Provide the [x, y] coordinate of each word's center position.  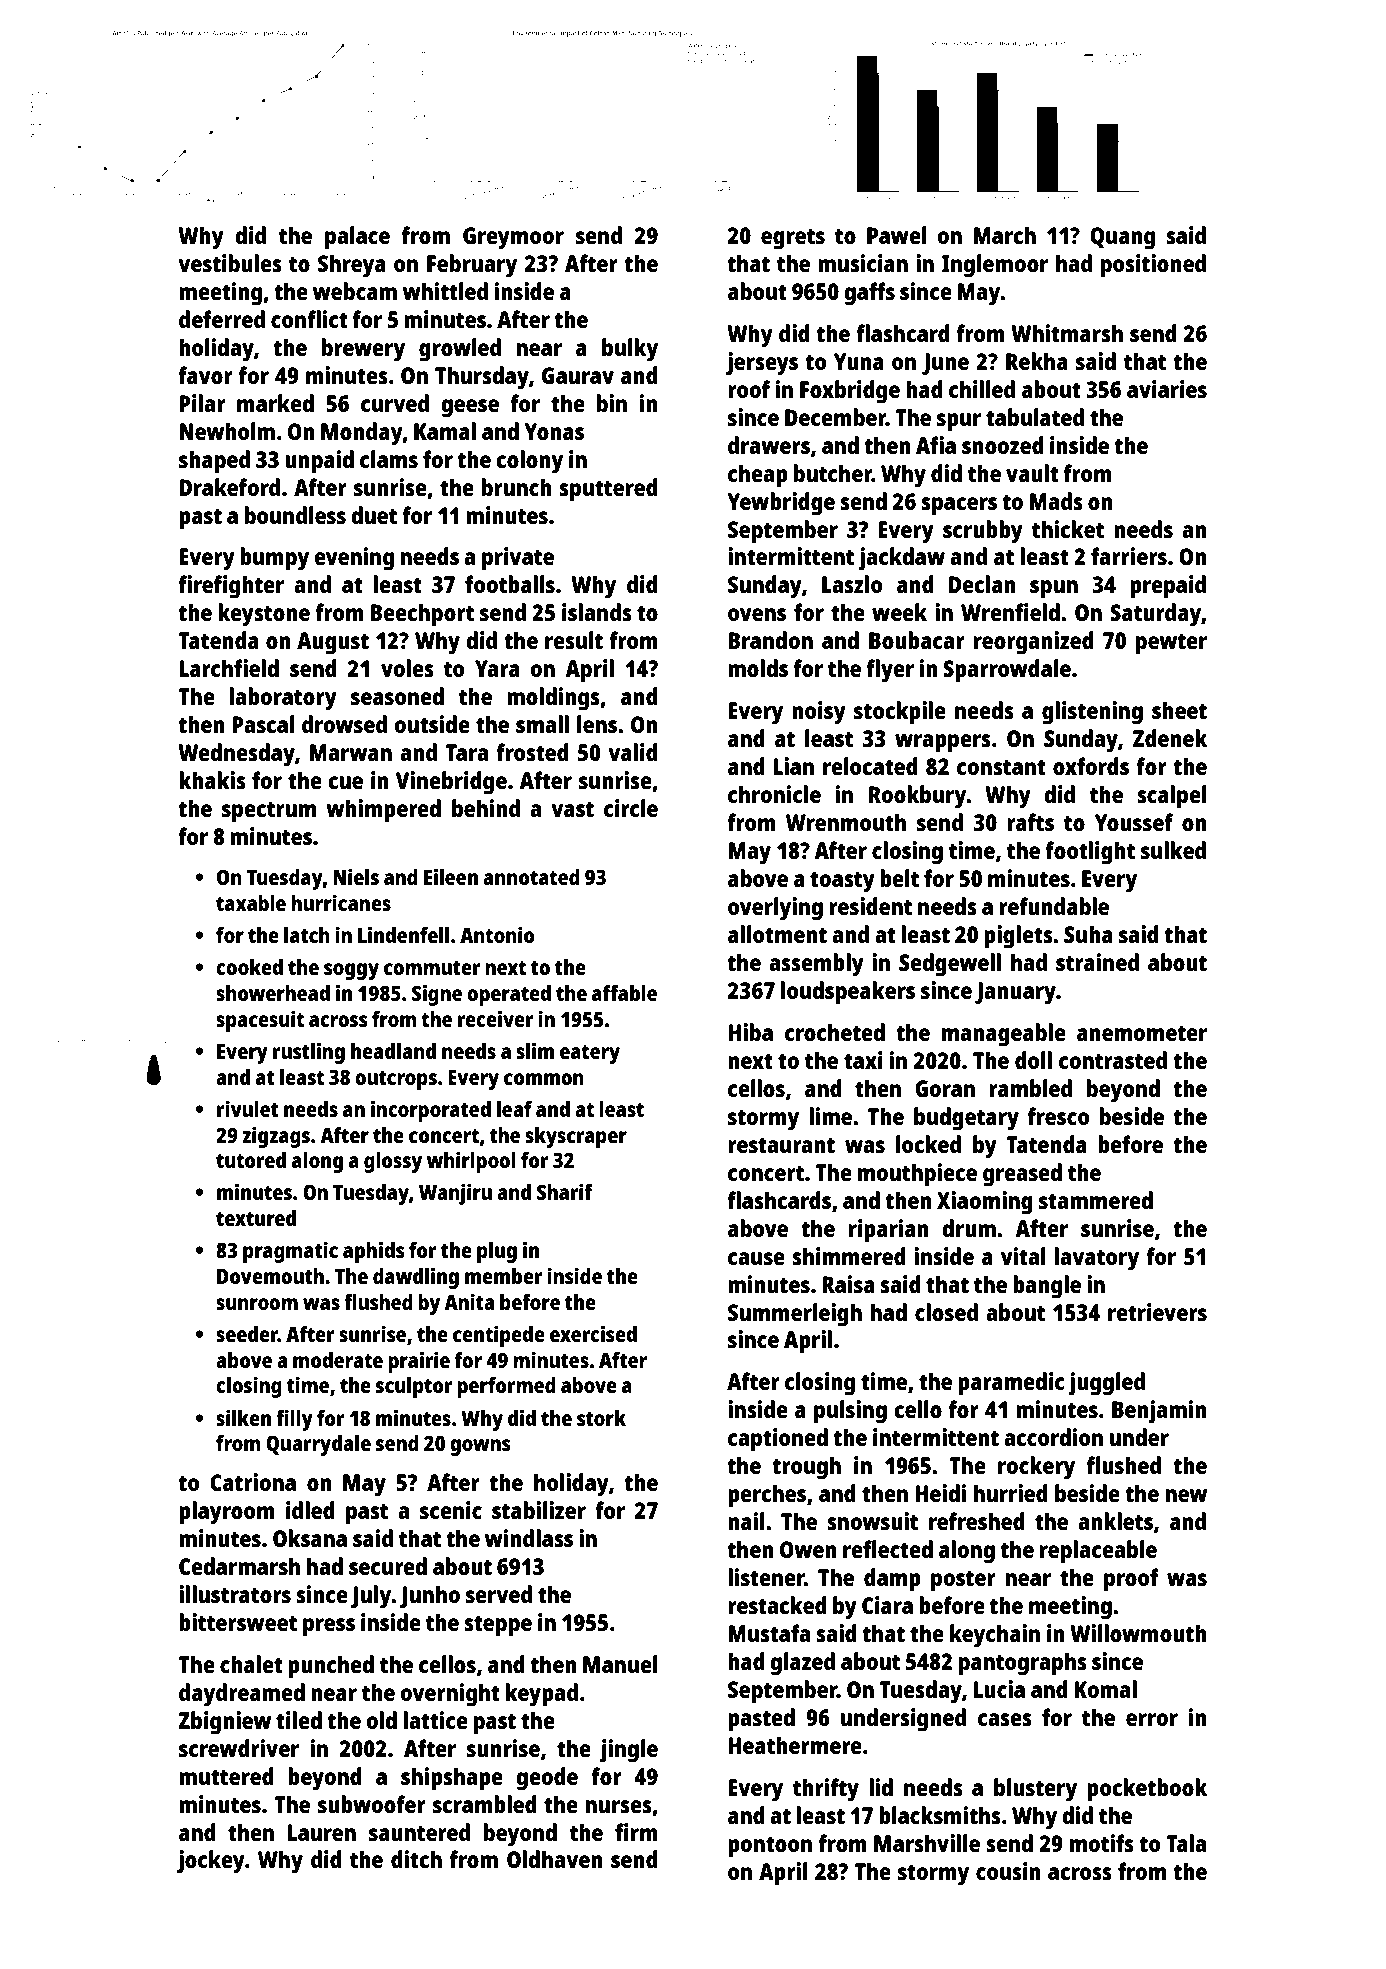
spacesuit [260, 1021]
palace [357, 238]
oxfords [1091, 766]
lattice [435, 1720]
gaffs [869, 294]
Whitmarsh [1067, 333]
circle [631, 808]
